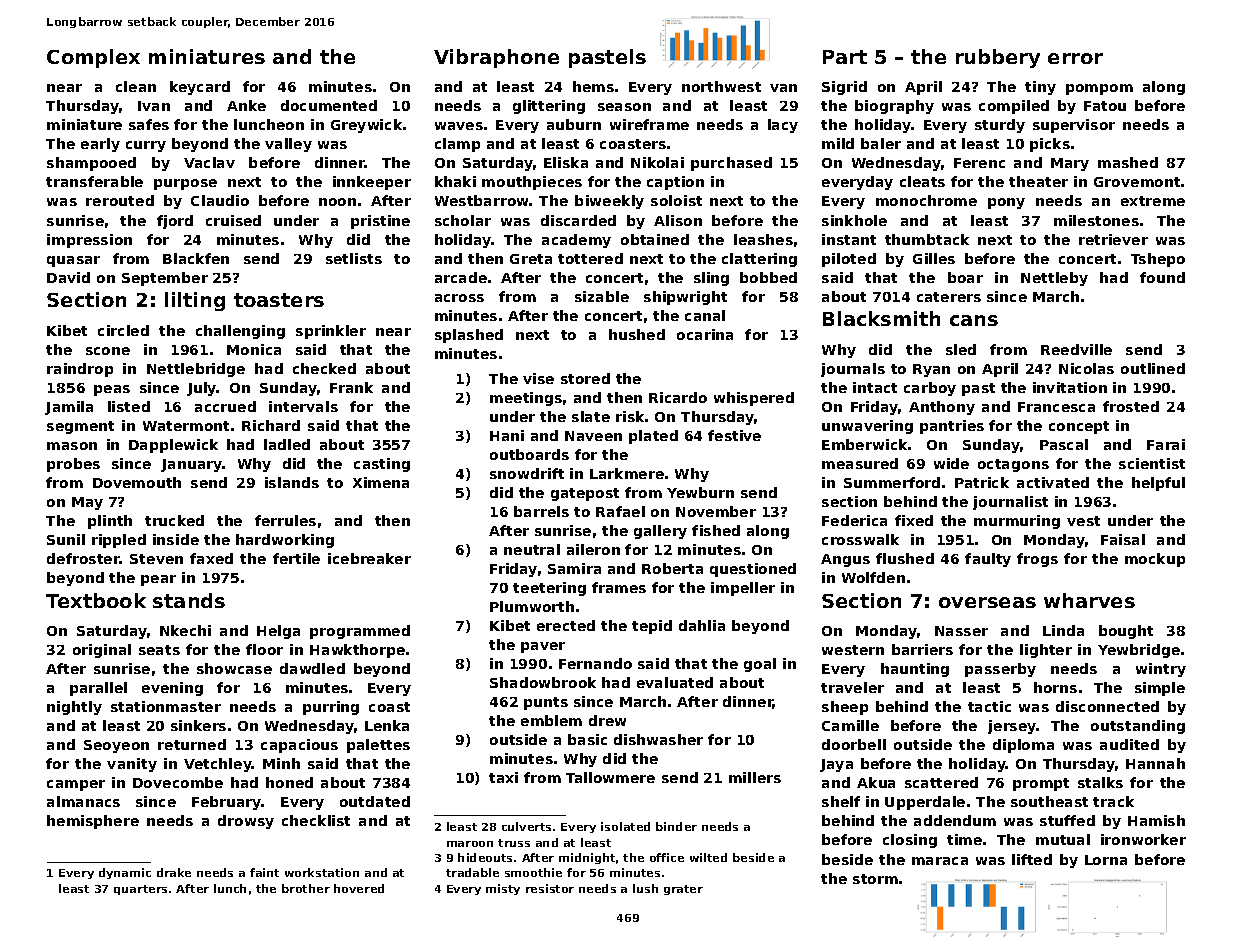 This screenshot has width=1233, height=952. What do you see at coordinates (1106, 860) in the screenshot?
I see `Lorna` at bounding box center [1106, 860].
